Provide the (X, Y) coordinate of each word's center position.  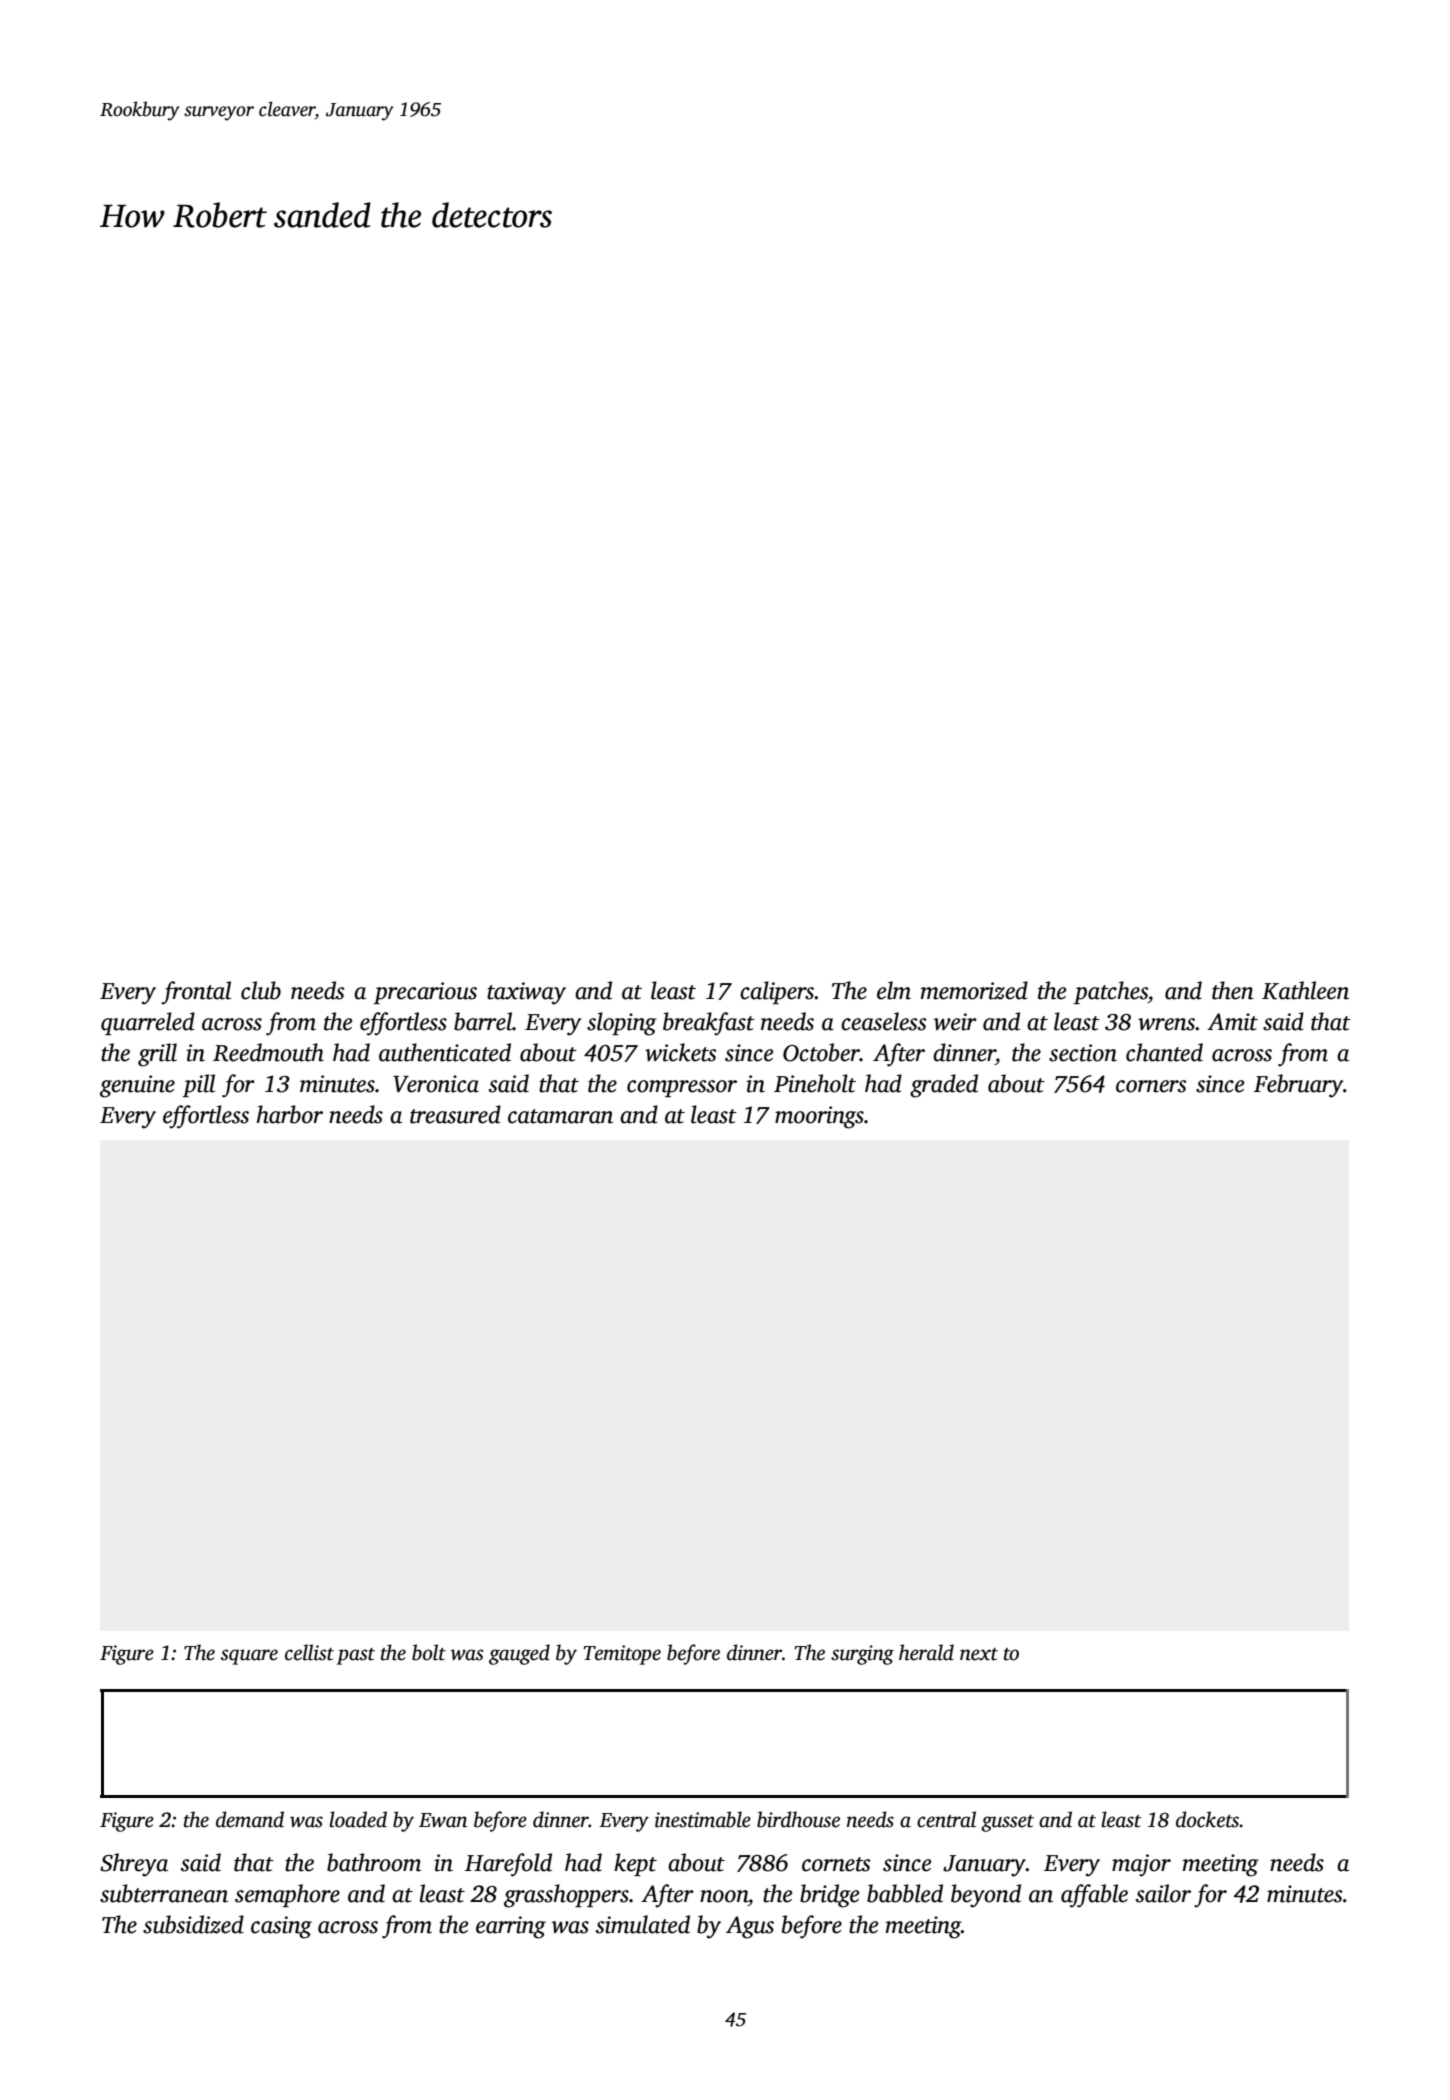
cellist (309, 1652)
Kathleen (1305, 990)
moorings (819, 1117)
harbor (290, 1114)
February (1298, 1086)
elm (894, 990)
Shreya (134, 1865)
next (979, 1654)
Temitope (622, 1655)
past (356, 1656)
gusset (1007, 1823)
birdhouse (798, 1819)
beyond (986, 1896)
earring (511, 1927)
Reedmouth (268, 1052)
